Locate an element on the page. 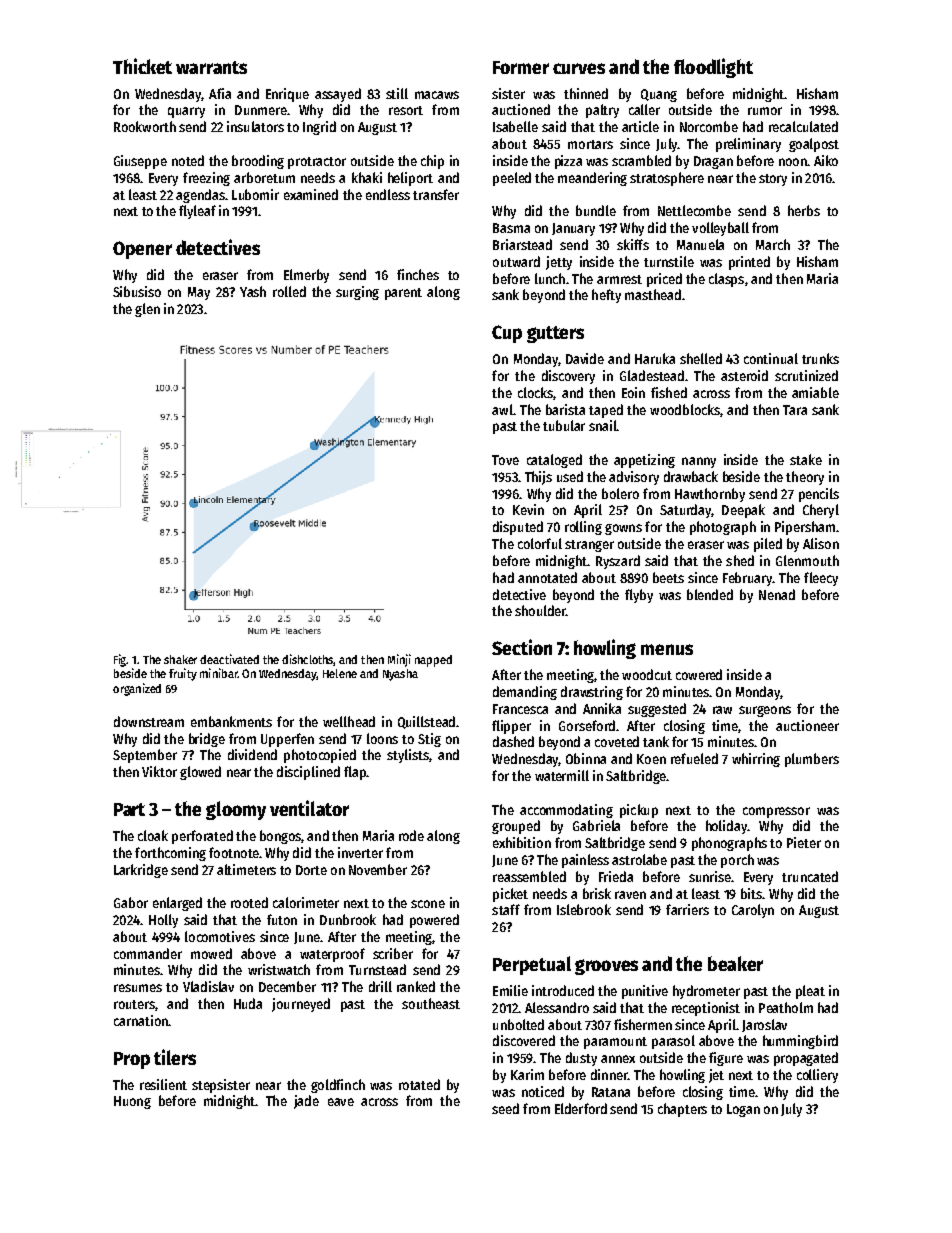  parasol is located at coordinates (673, 1042).
